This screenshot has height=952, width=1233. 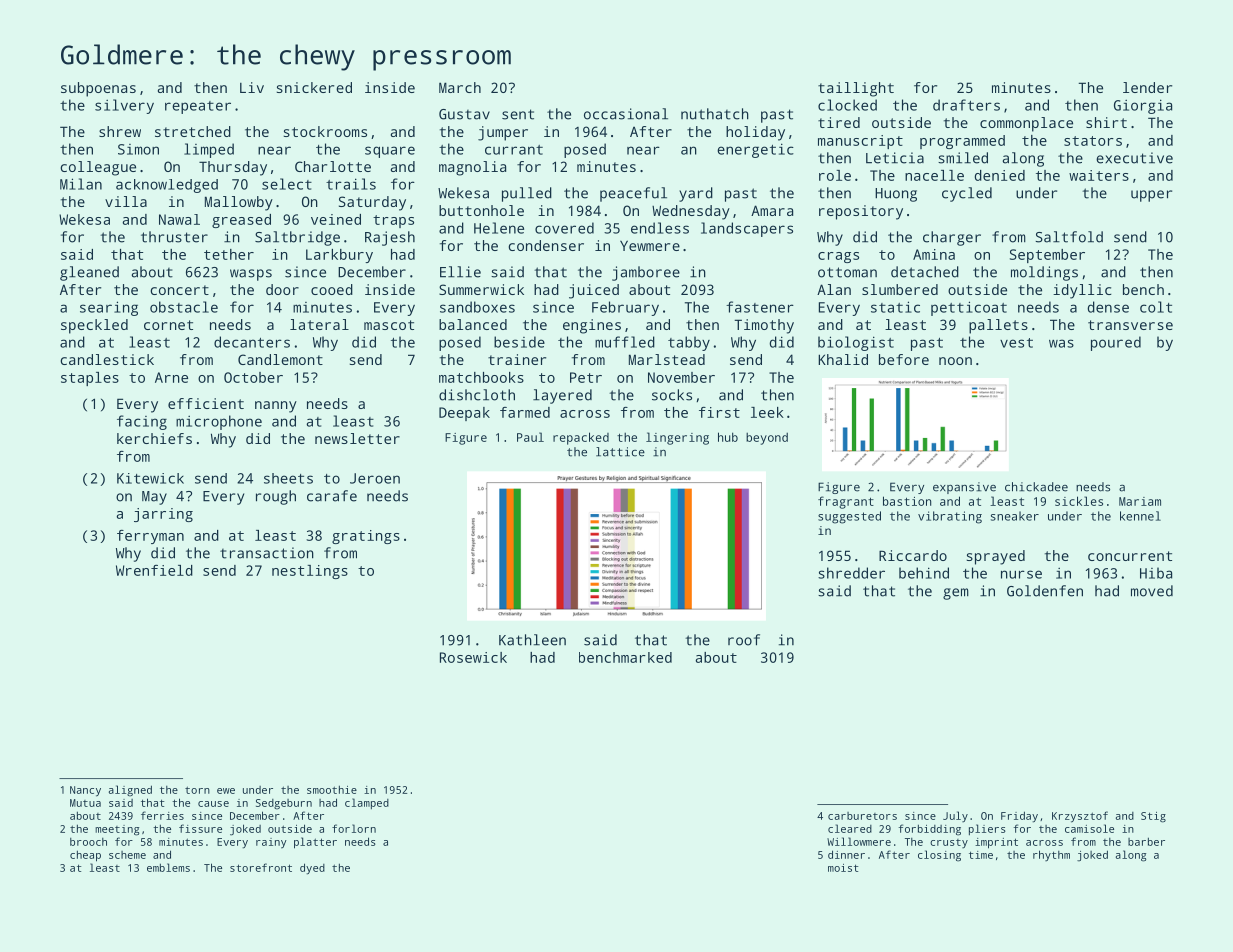 What do you see at coordinates (1140, 516) in the screenshot?
I see `kennel` at bounding box center [1140, 516].
